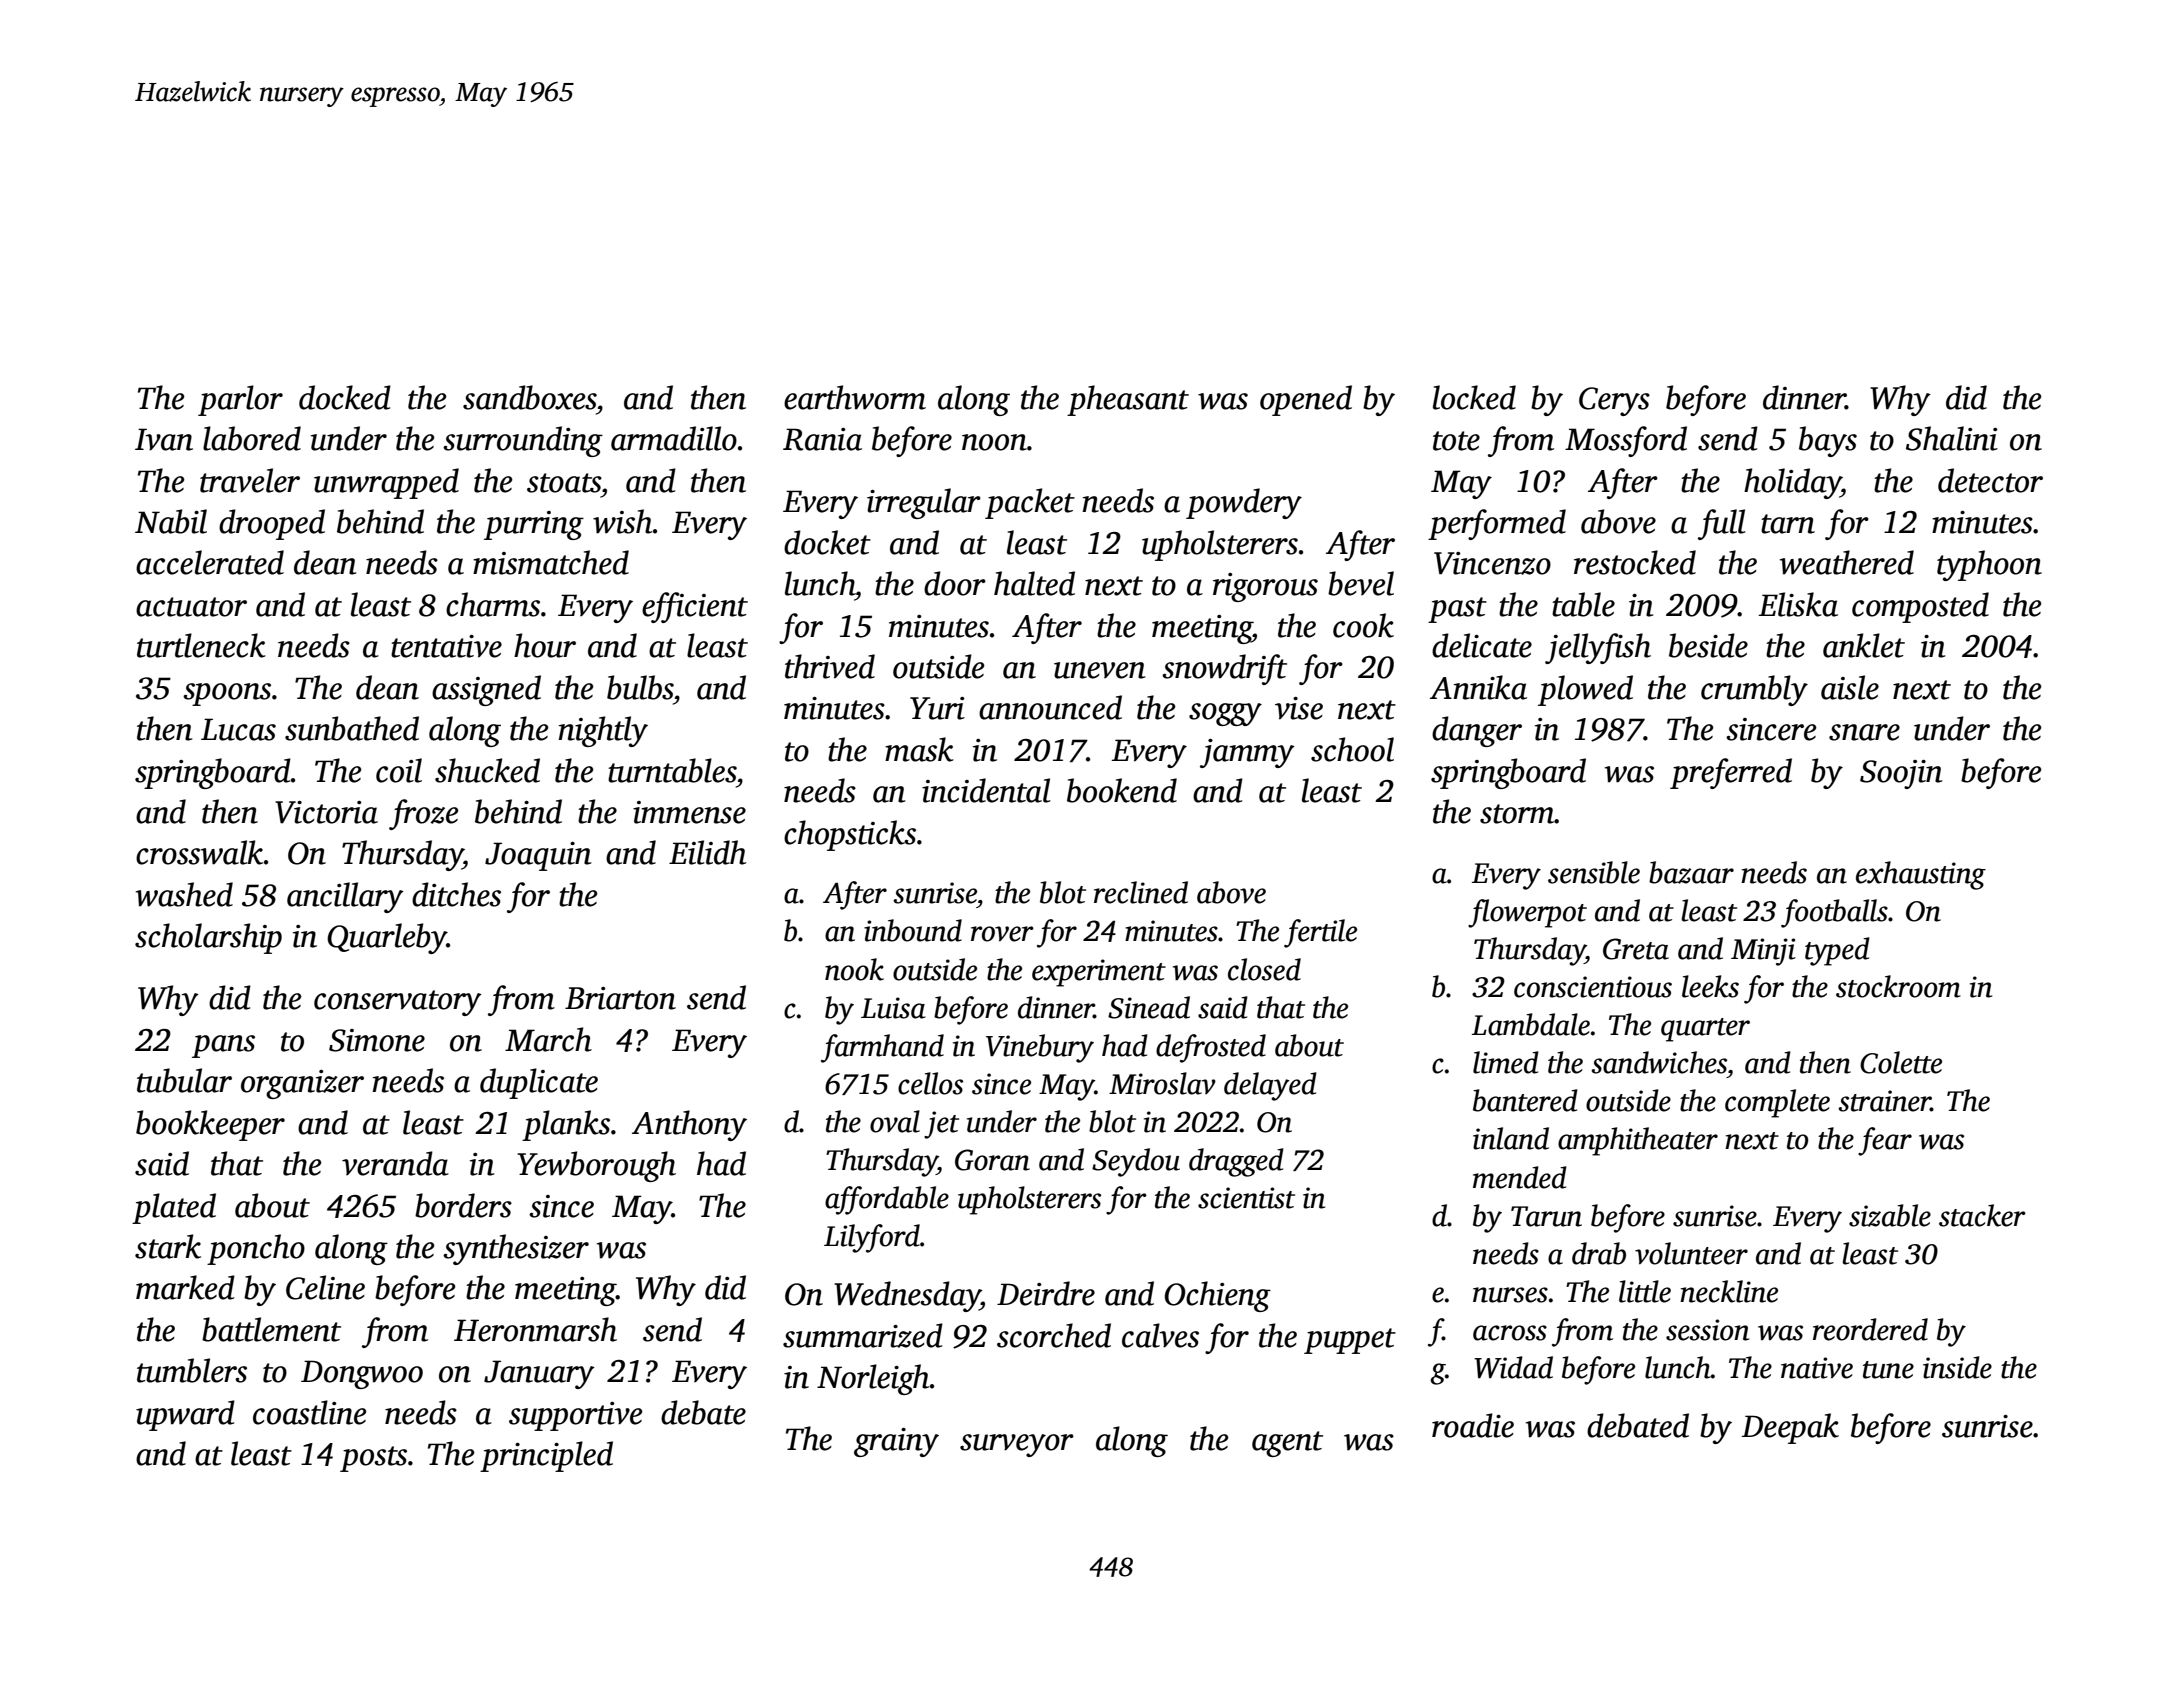 This screenshot has width=2178, height=1683. What do you see at coordinates (887, 1200) in the screenshot?
I see `affordable` at bounding box center [887, 1200].
